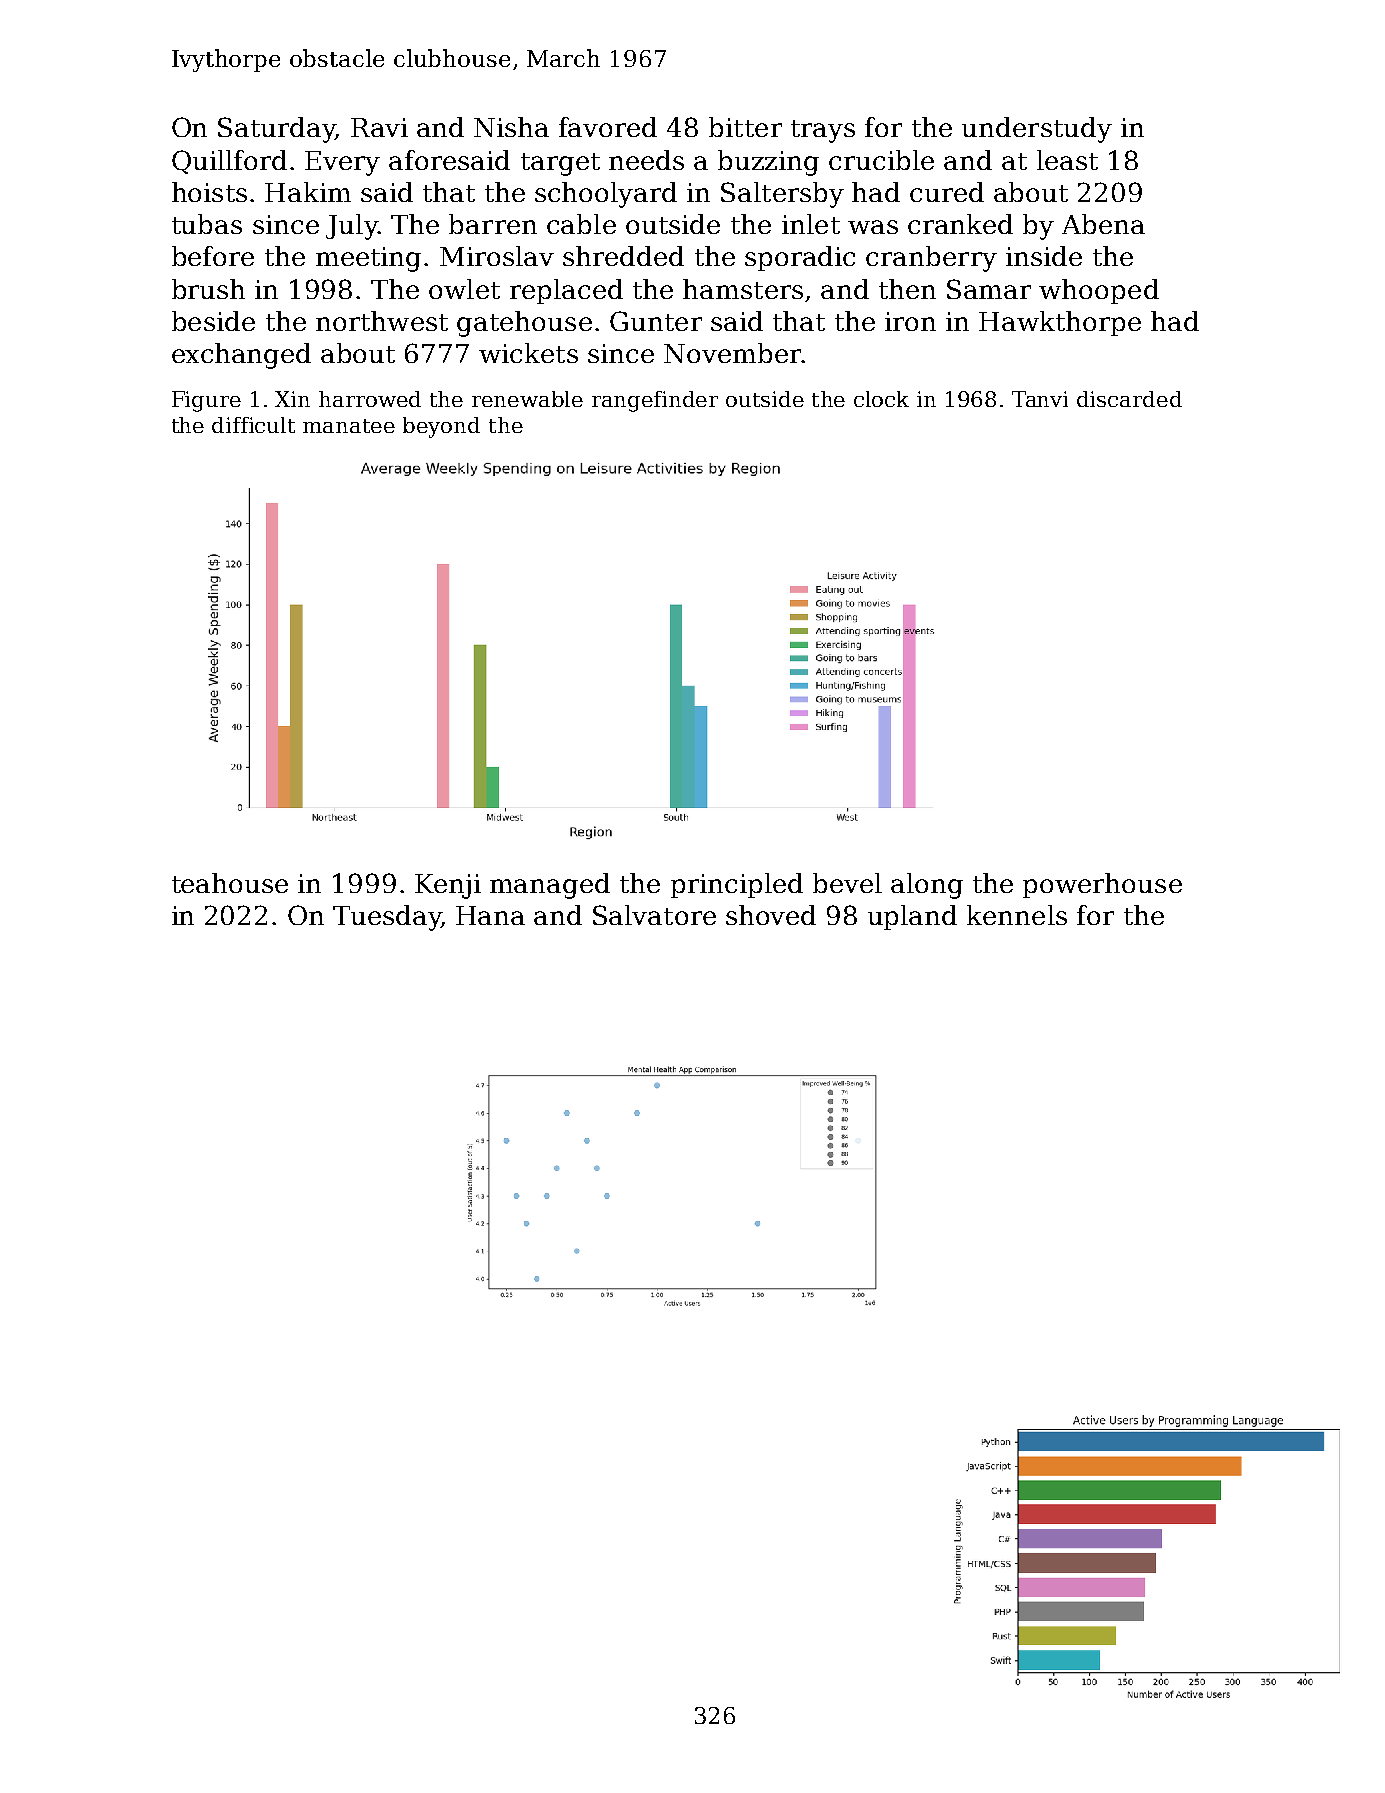 The width and height of the screenshot is (1385, 1793). What do you see at coordinates (745, 127) in the screenshot?
I see `bitter` at bounding box center [745, 127].
